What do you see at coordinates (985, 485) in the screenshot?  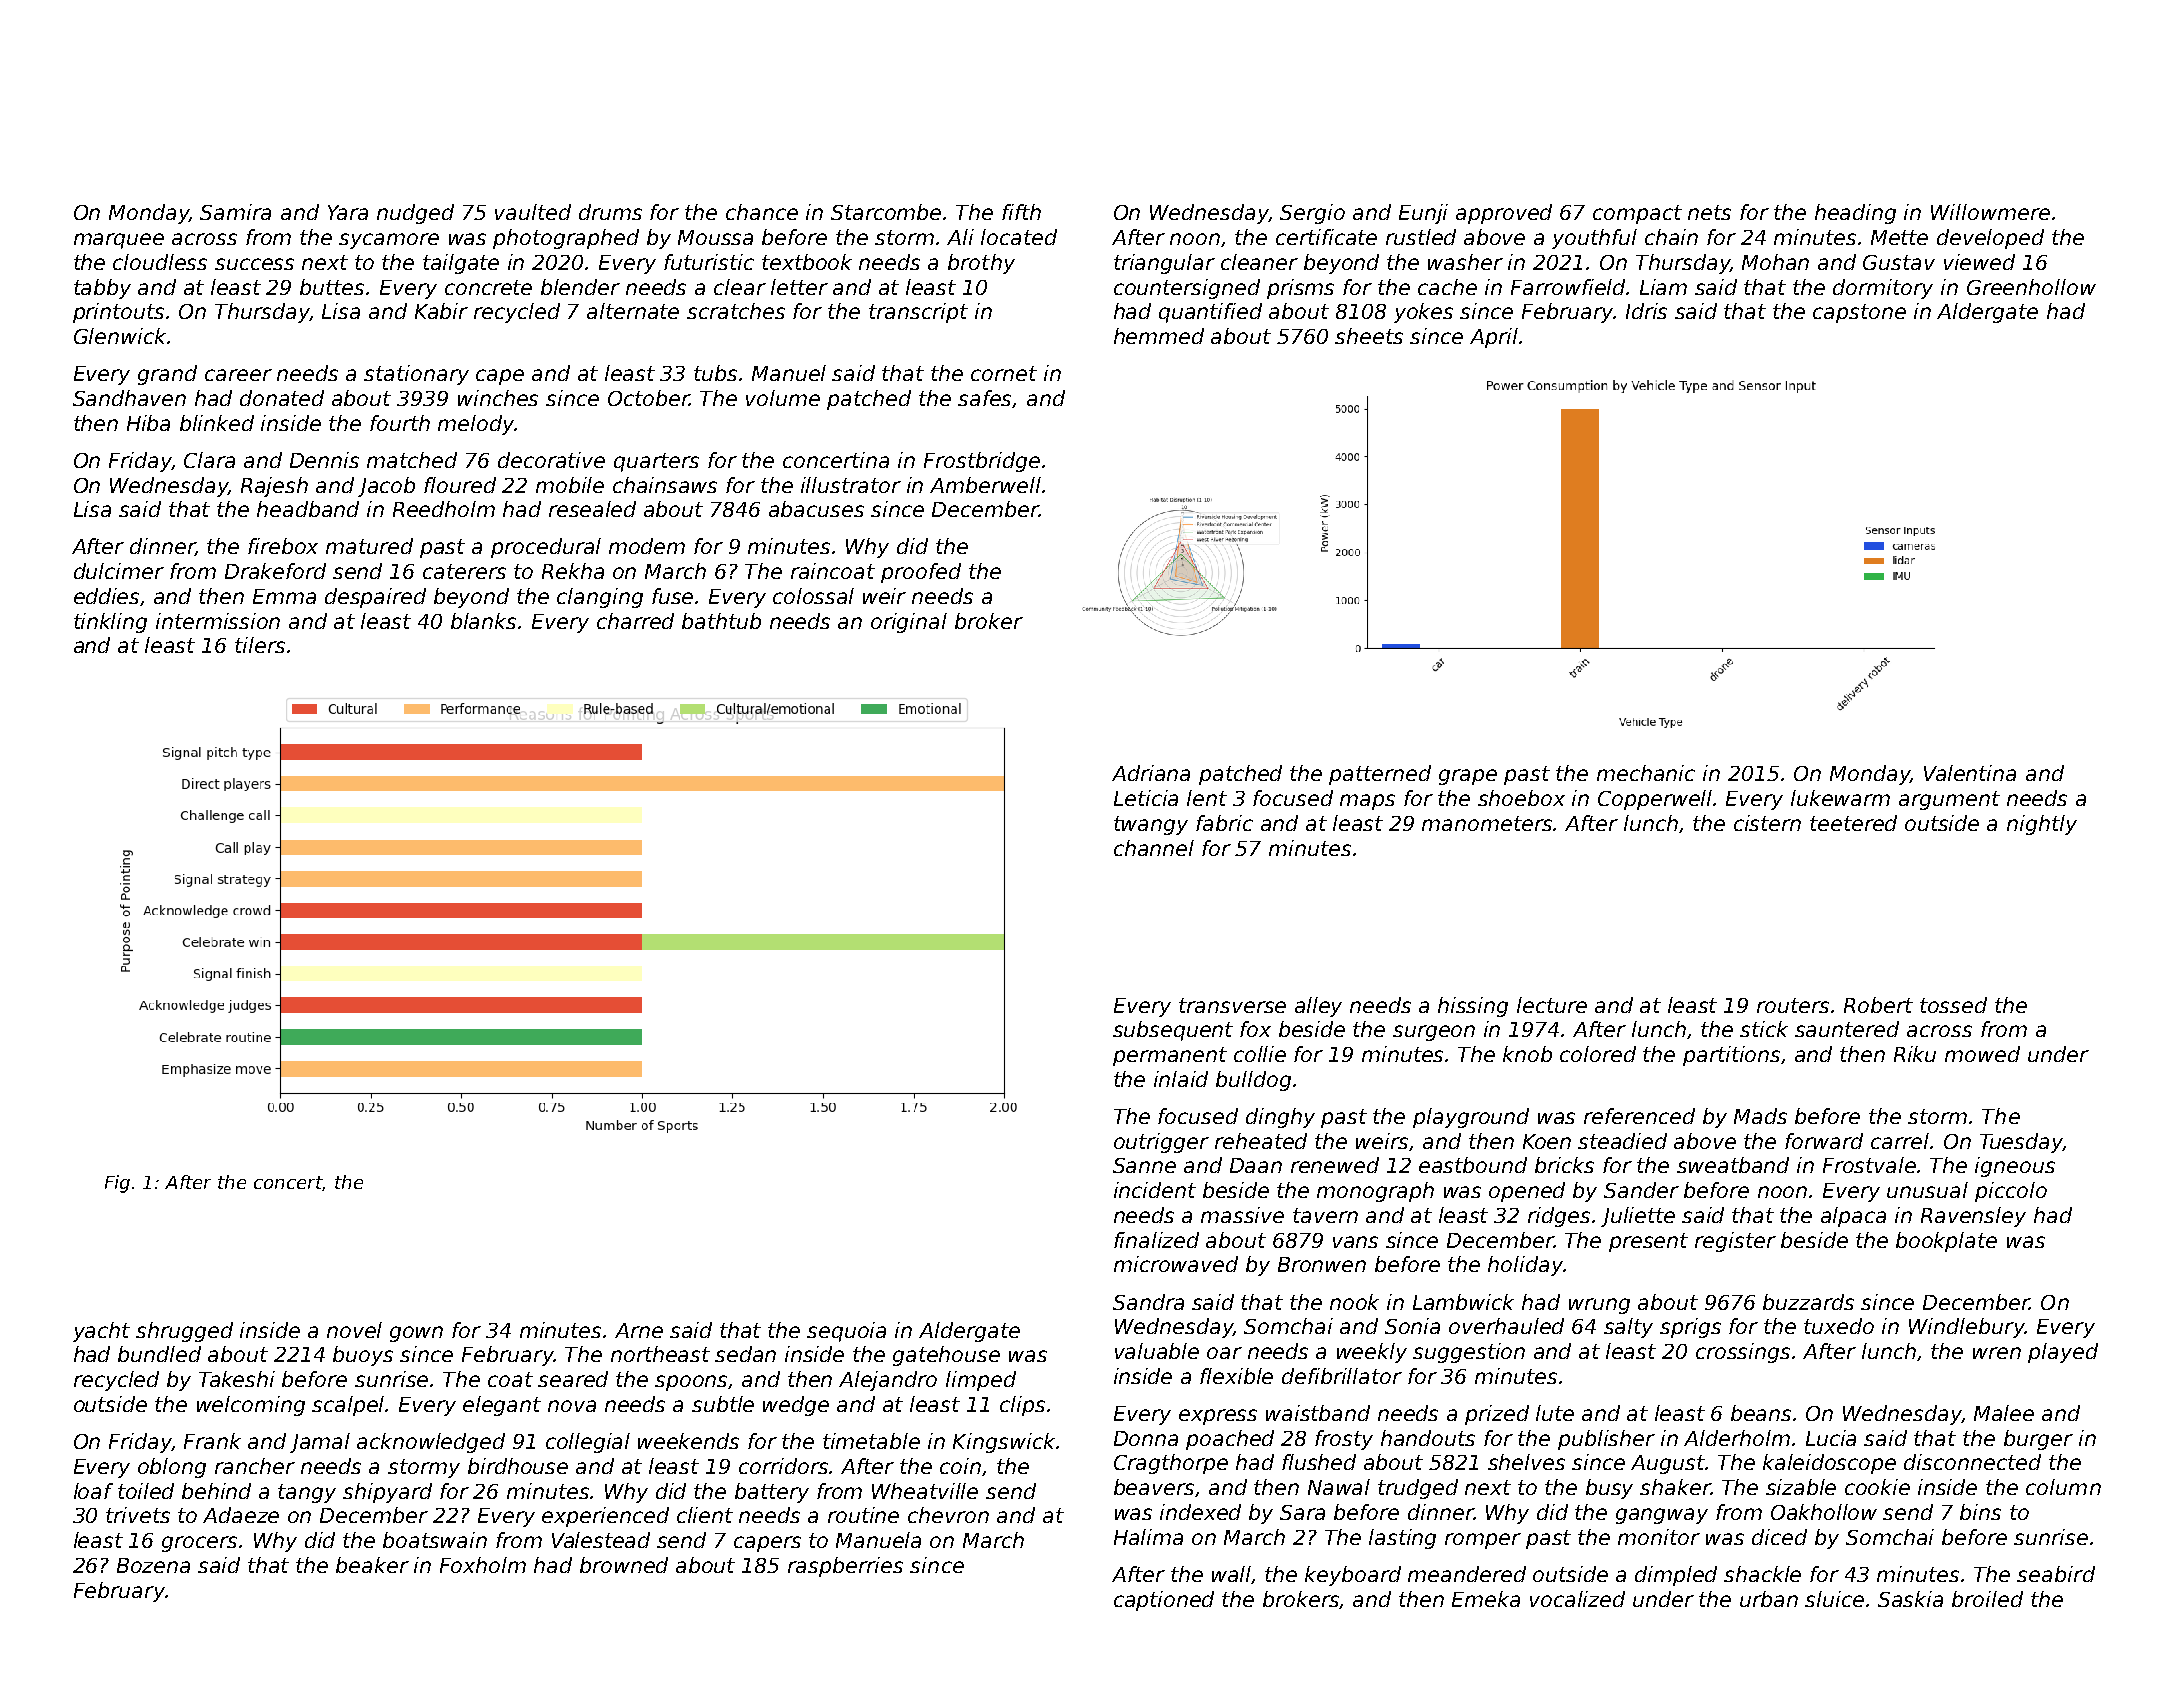 I see `Amberwell` at bounding box center [985, 485].
